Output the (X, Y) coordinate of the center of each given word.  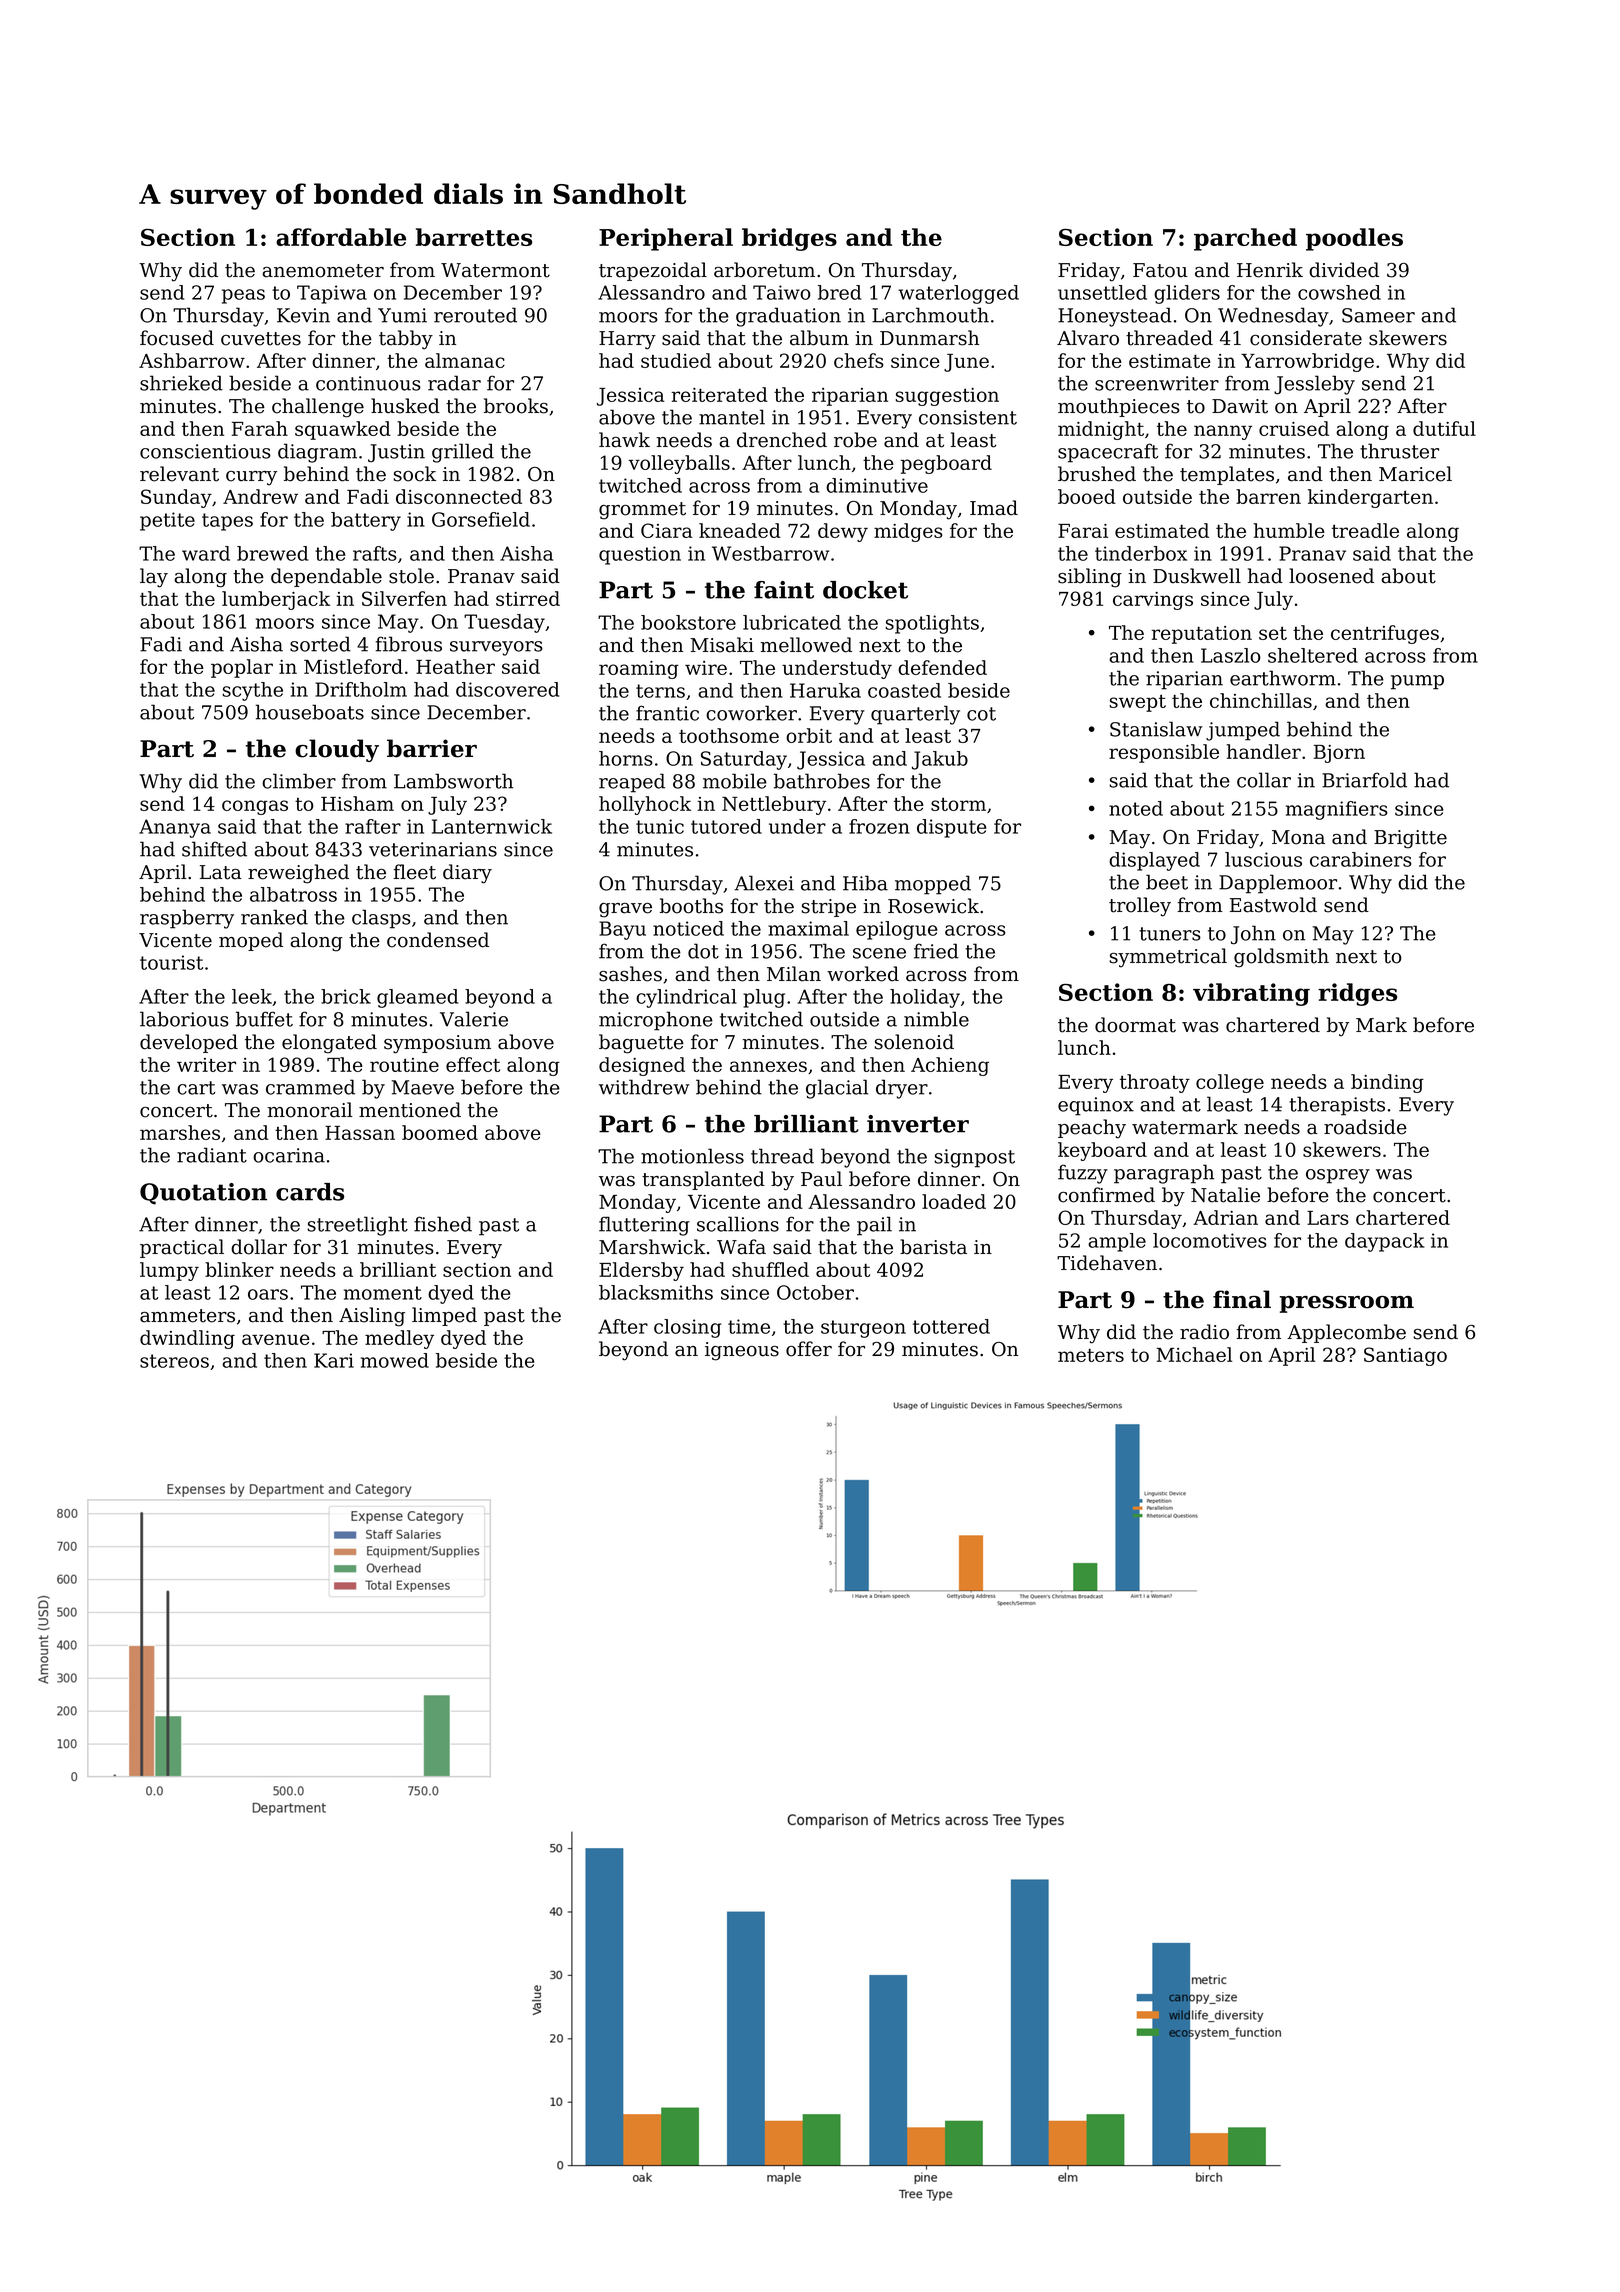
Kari (334, 1360)
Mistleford (353, 666)
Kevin (303, 315)
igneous (742, 1351)
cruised (1294, 428)
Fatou (1160, 270)
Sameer (1378, 315)
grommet (642, 511)
